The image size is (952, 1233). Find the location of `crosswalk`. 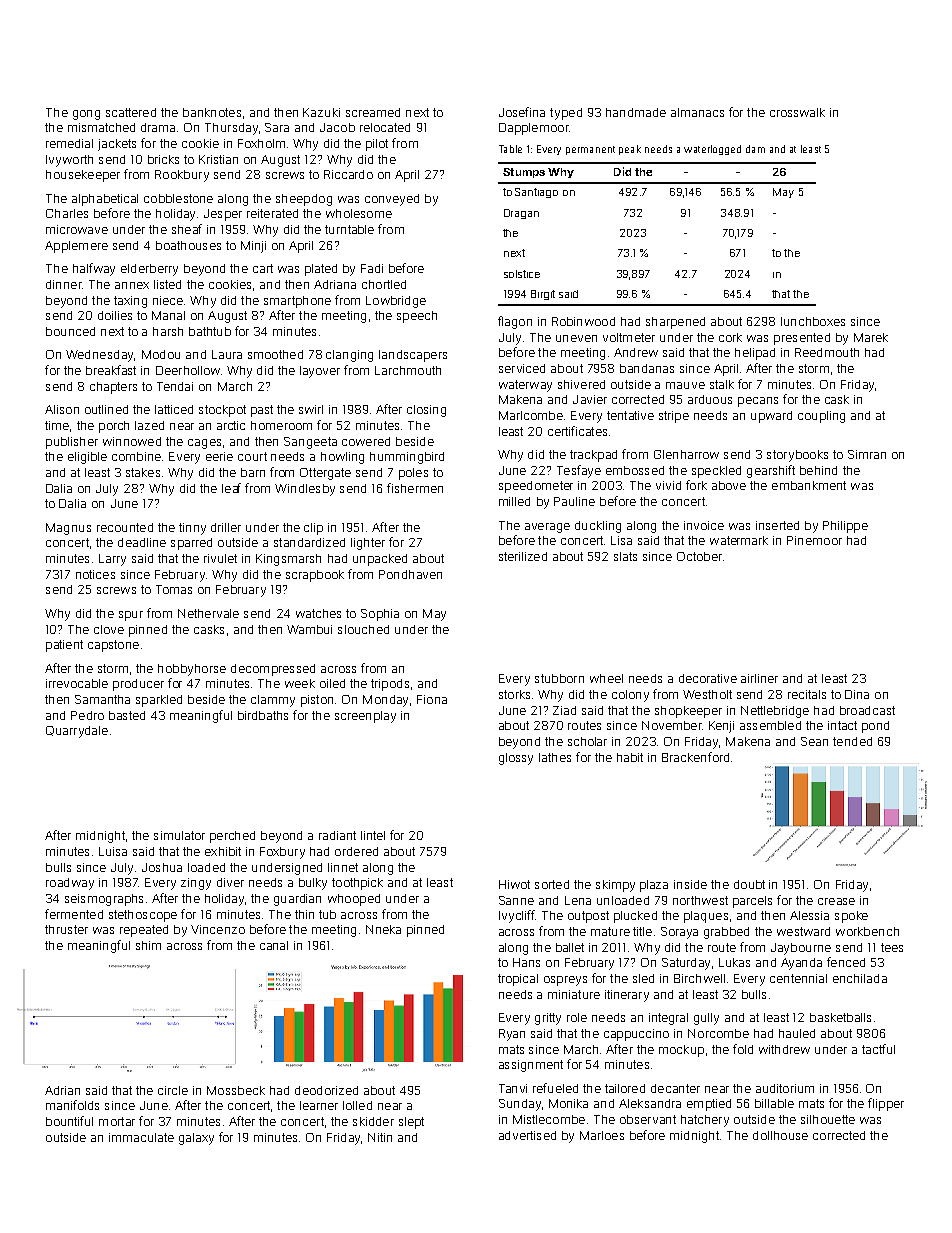

crosswalk is located at coordinates (797, 112).
